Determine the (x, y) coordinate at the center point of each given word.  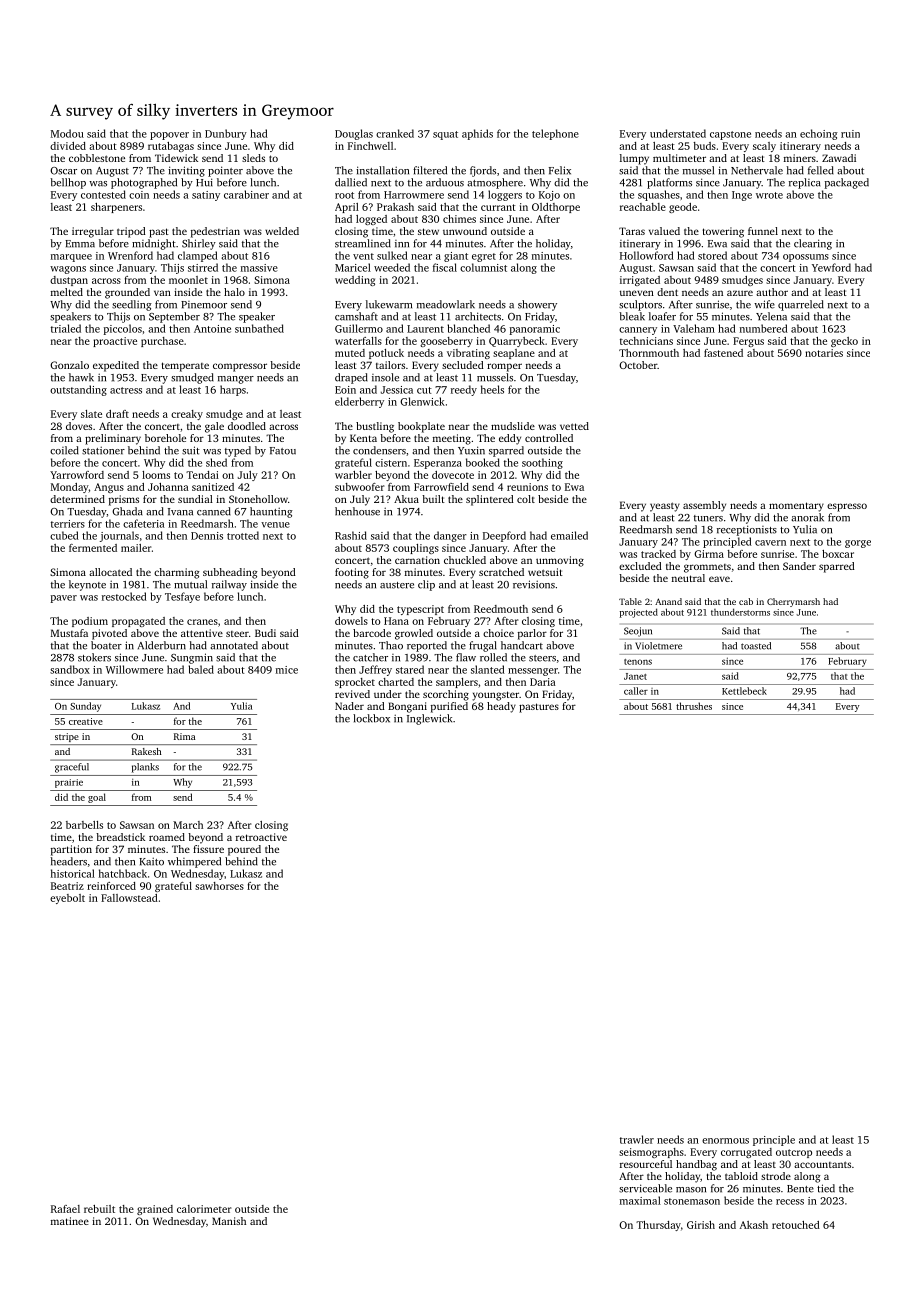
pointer (225, 171)
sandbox (70, 669)
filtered (430, 170)
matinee (70, 1221)
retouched (796, 1225)
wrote (769, 195)
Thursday (658, 1226)
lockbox (371, 718)
